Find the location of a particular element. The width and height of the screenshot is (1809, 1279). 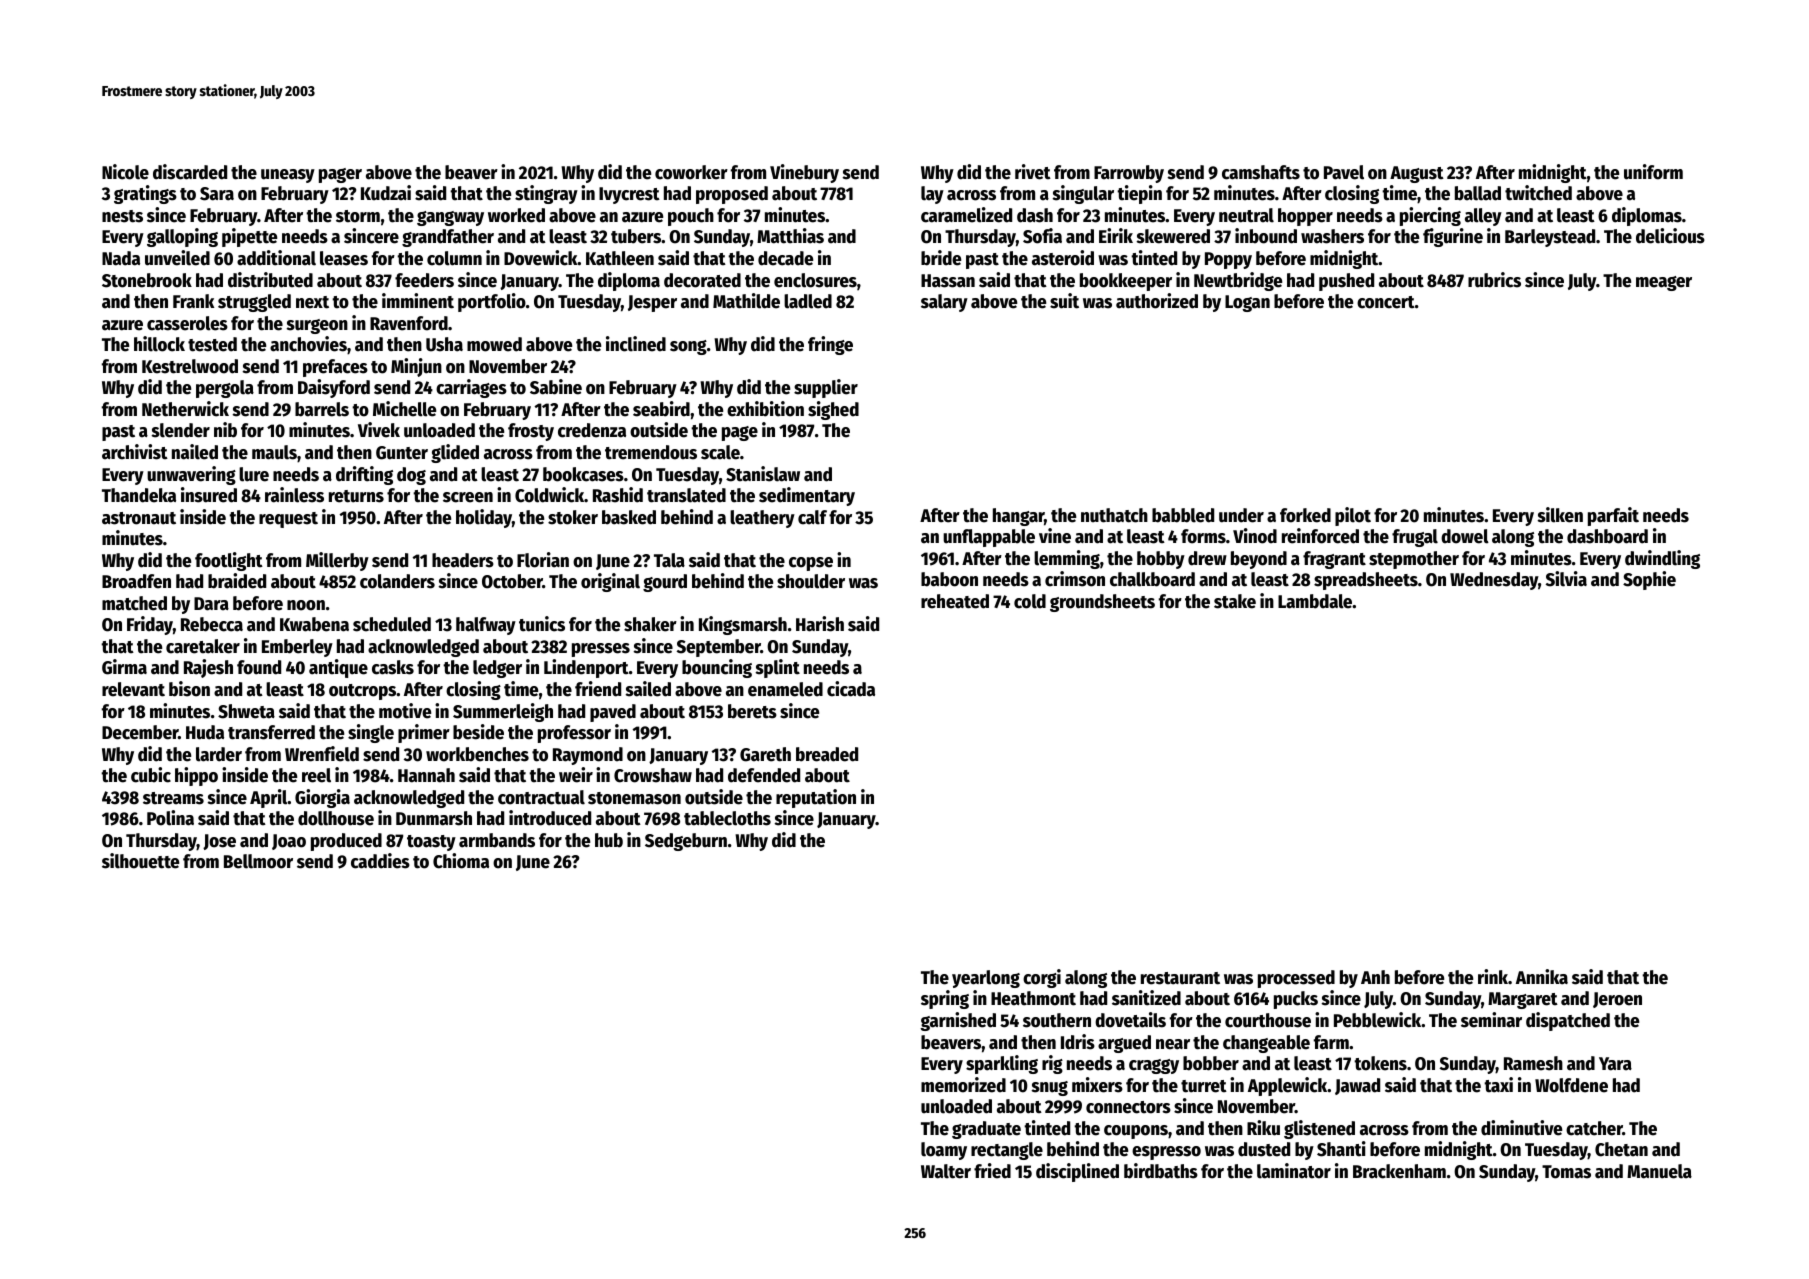

parfait is located at coordinates (1613, 516).
